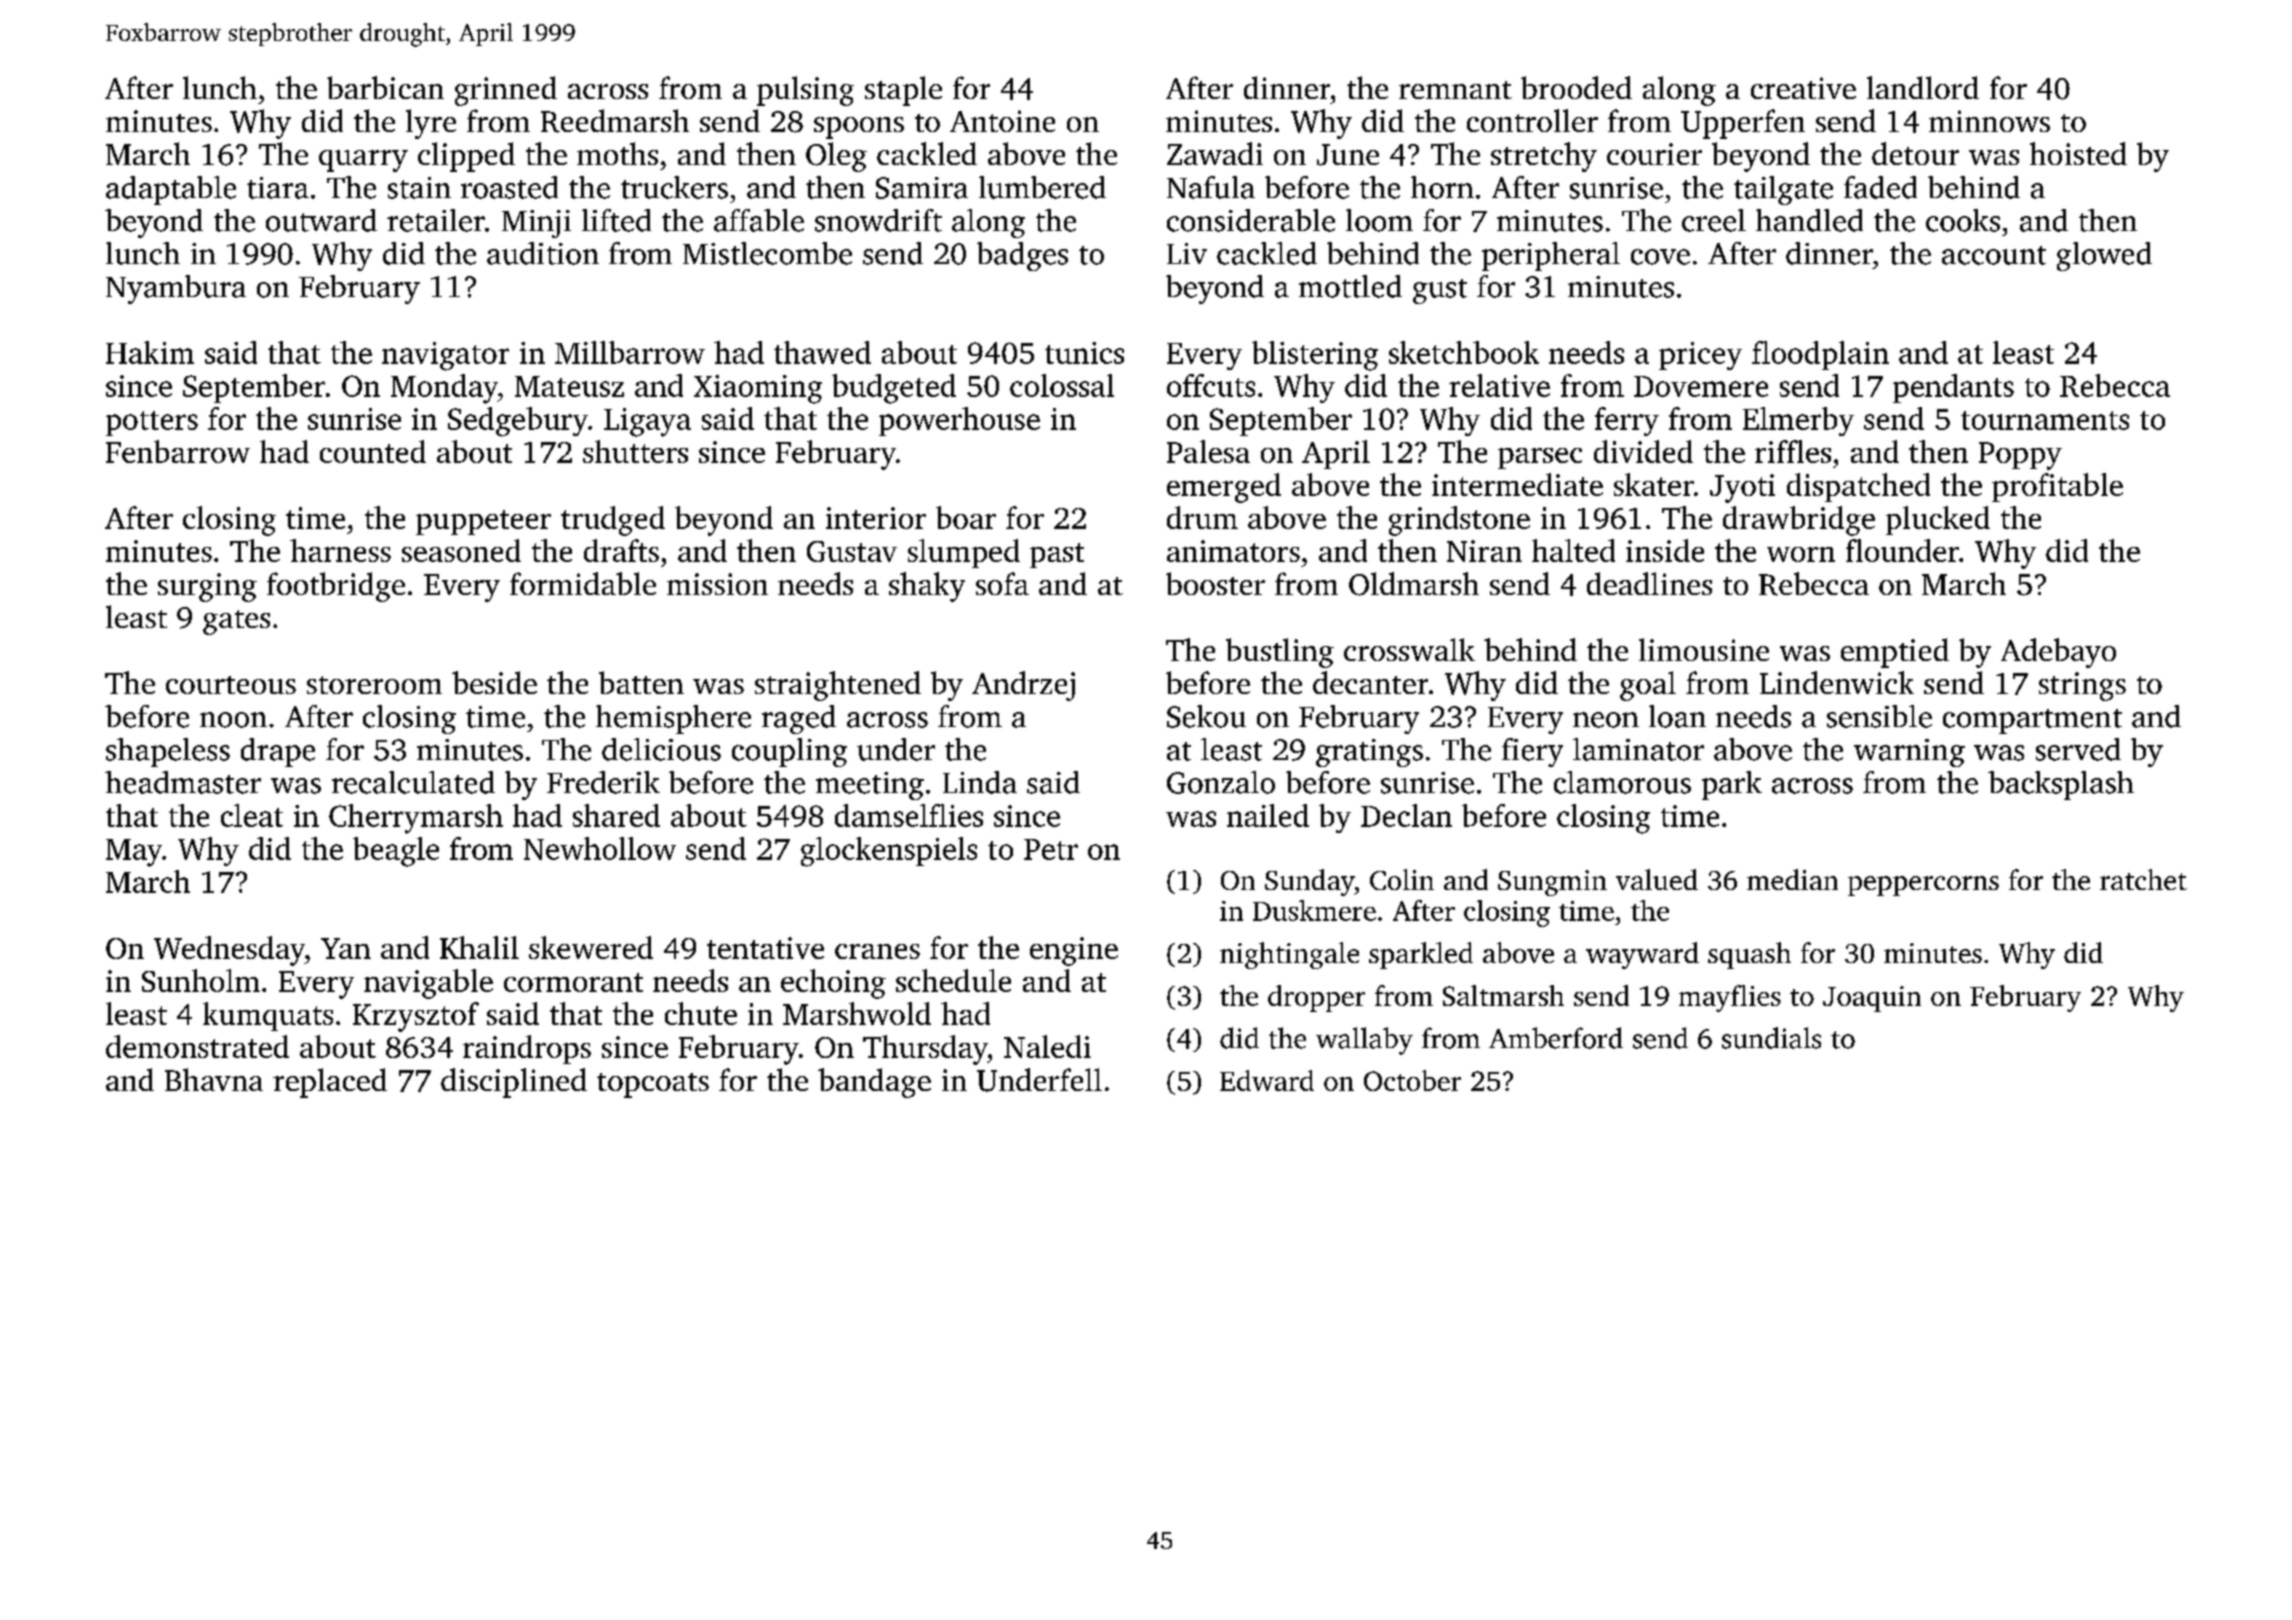 The height and width of the screenshot is (1620, 2292). Describe the element at coordinates (171, 190) in the screenshot. I see `adaptable` at that location.
